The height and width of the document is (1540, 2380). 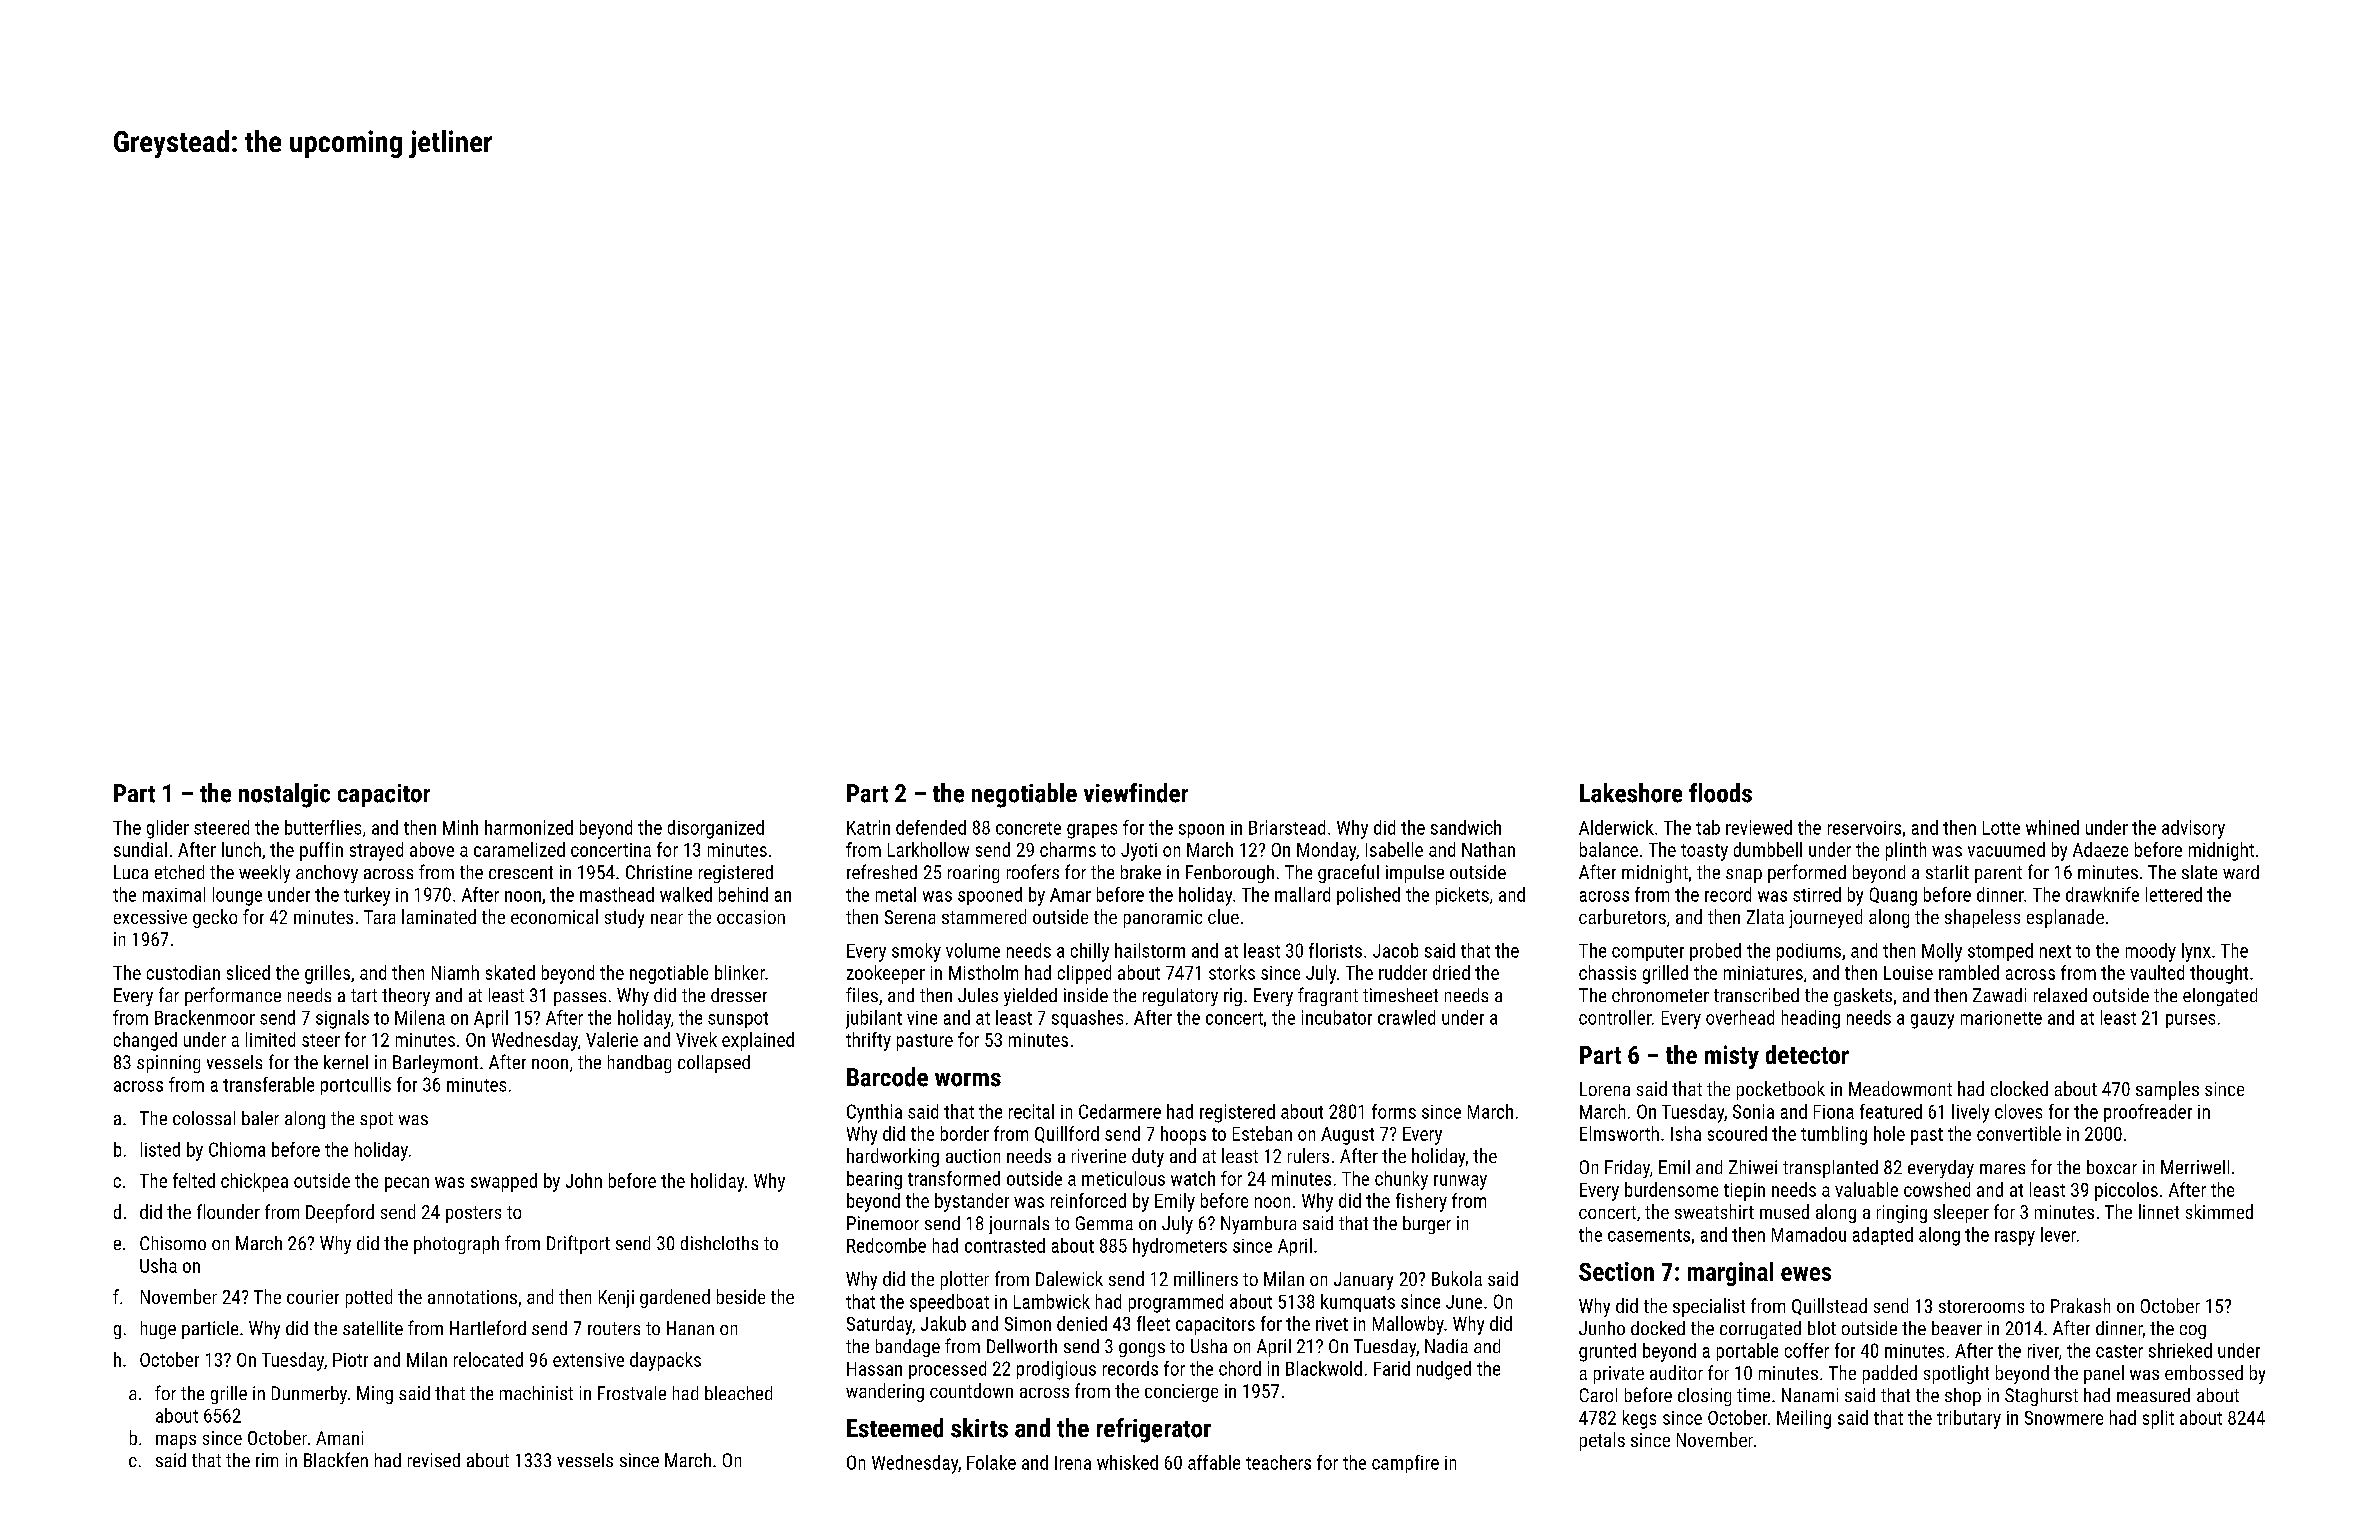 I want to click on masthead, so click(x=617, y=894).
